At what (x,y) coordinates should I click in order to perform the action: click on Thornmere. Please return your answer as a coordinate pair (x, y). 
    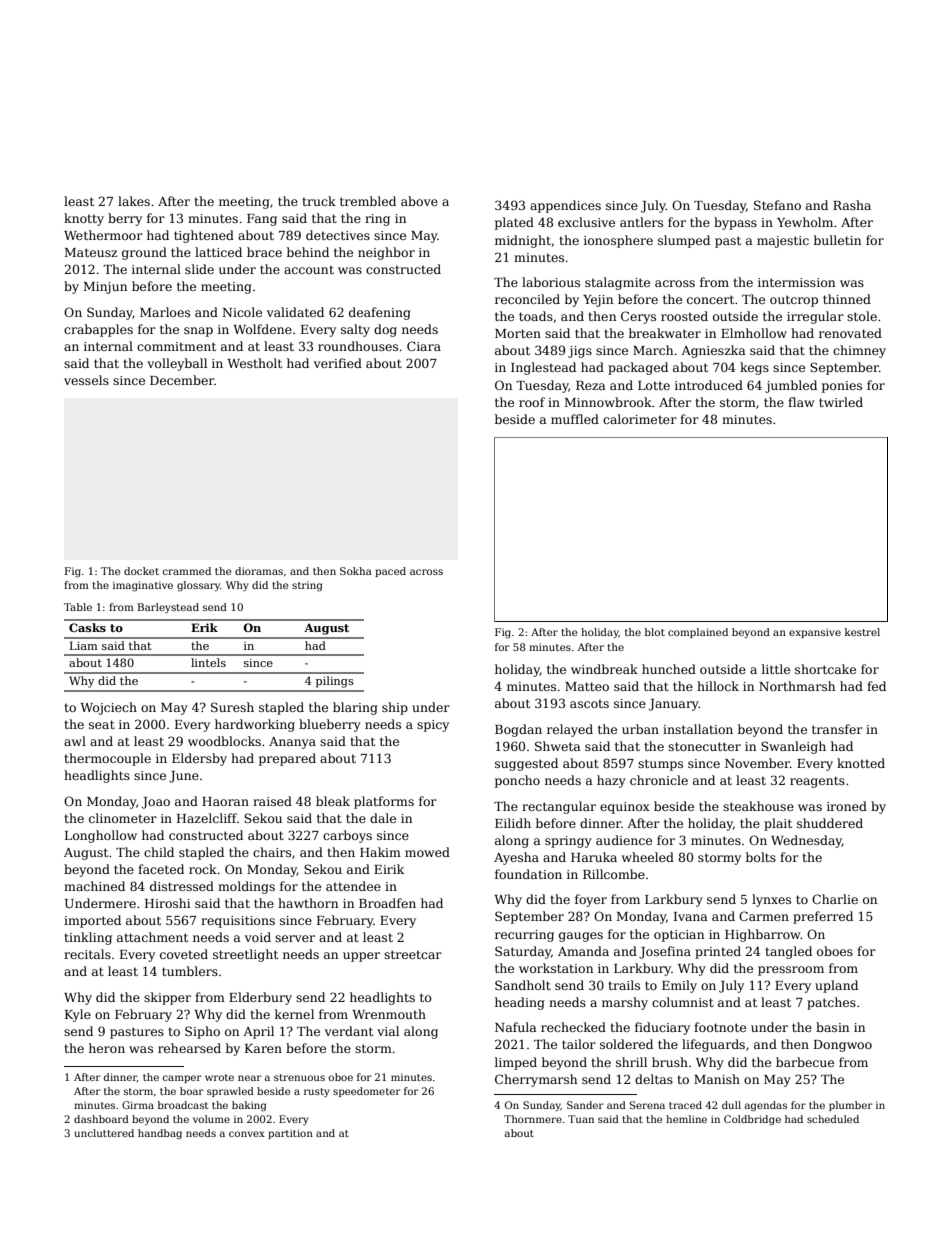
    Looking at the image, I should click on (533, 1119).
